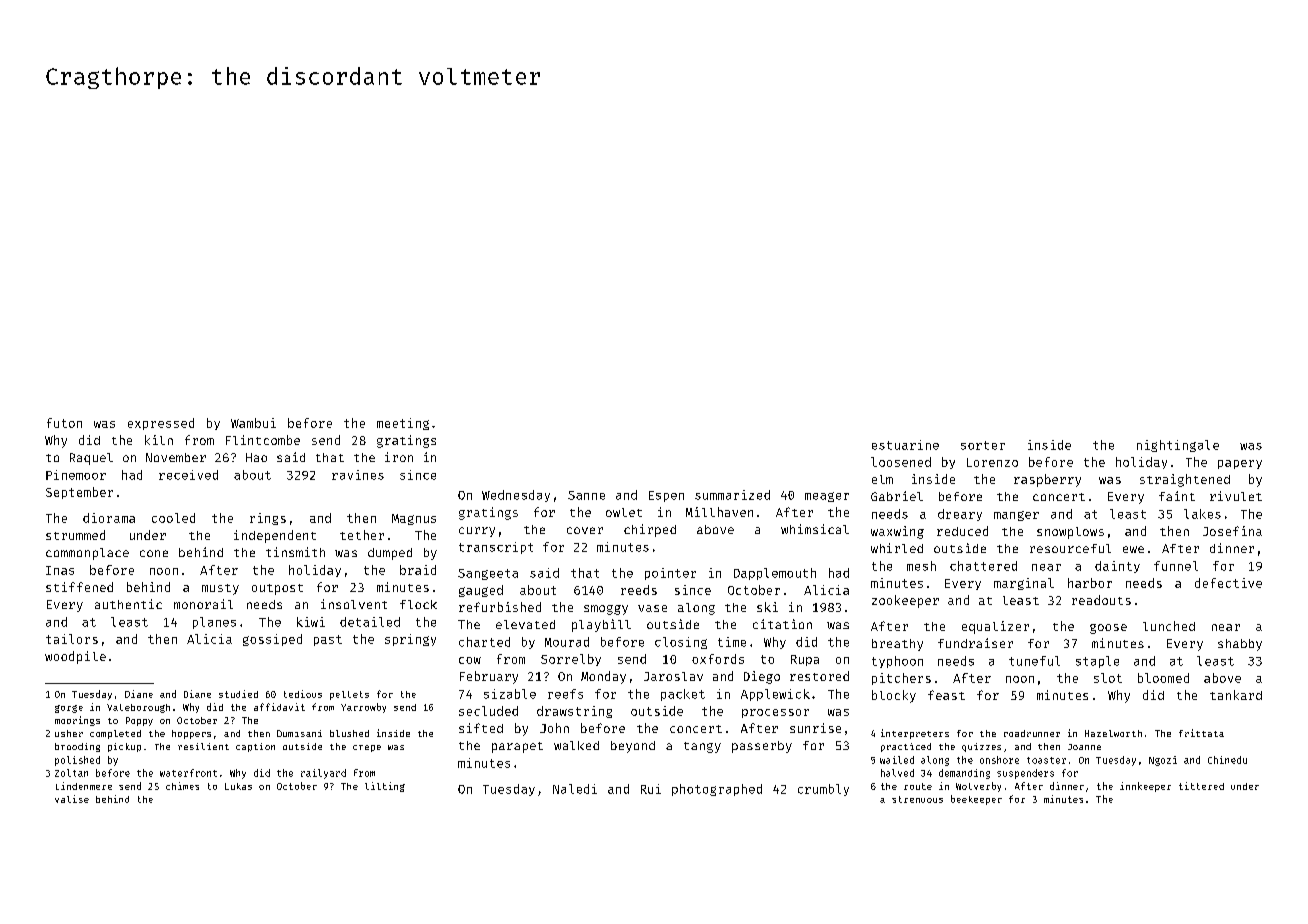 This screenshot has width=1308, height=924. What do you see at coordinates (1201, 733) in the screenshot?
I see `frittata` at bounding box center [1201, 733].
